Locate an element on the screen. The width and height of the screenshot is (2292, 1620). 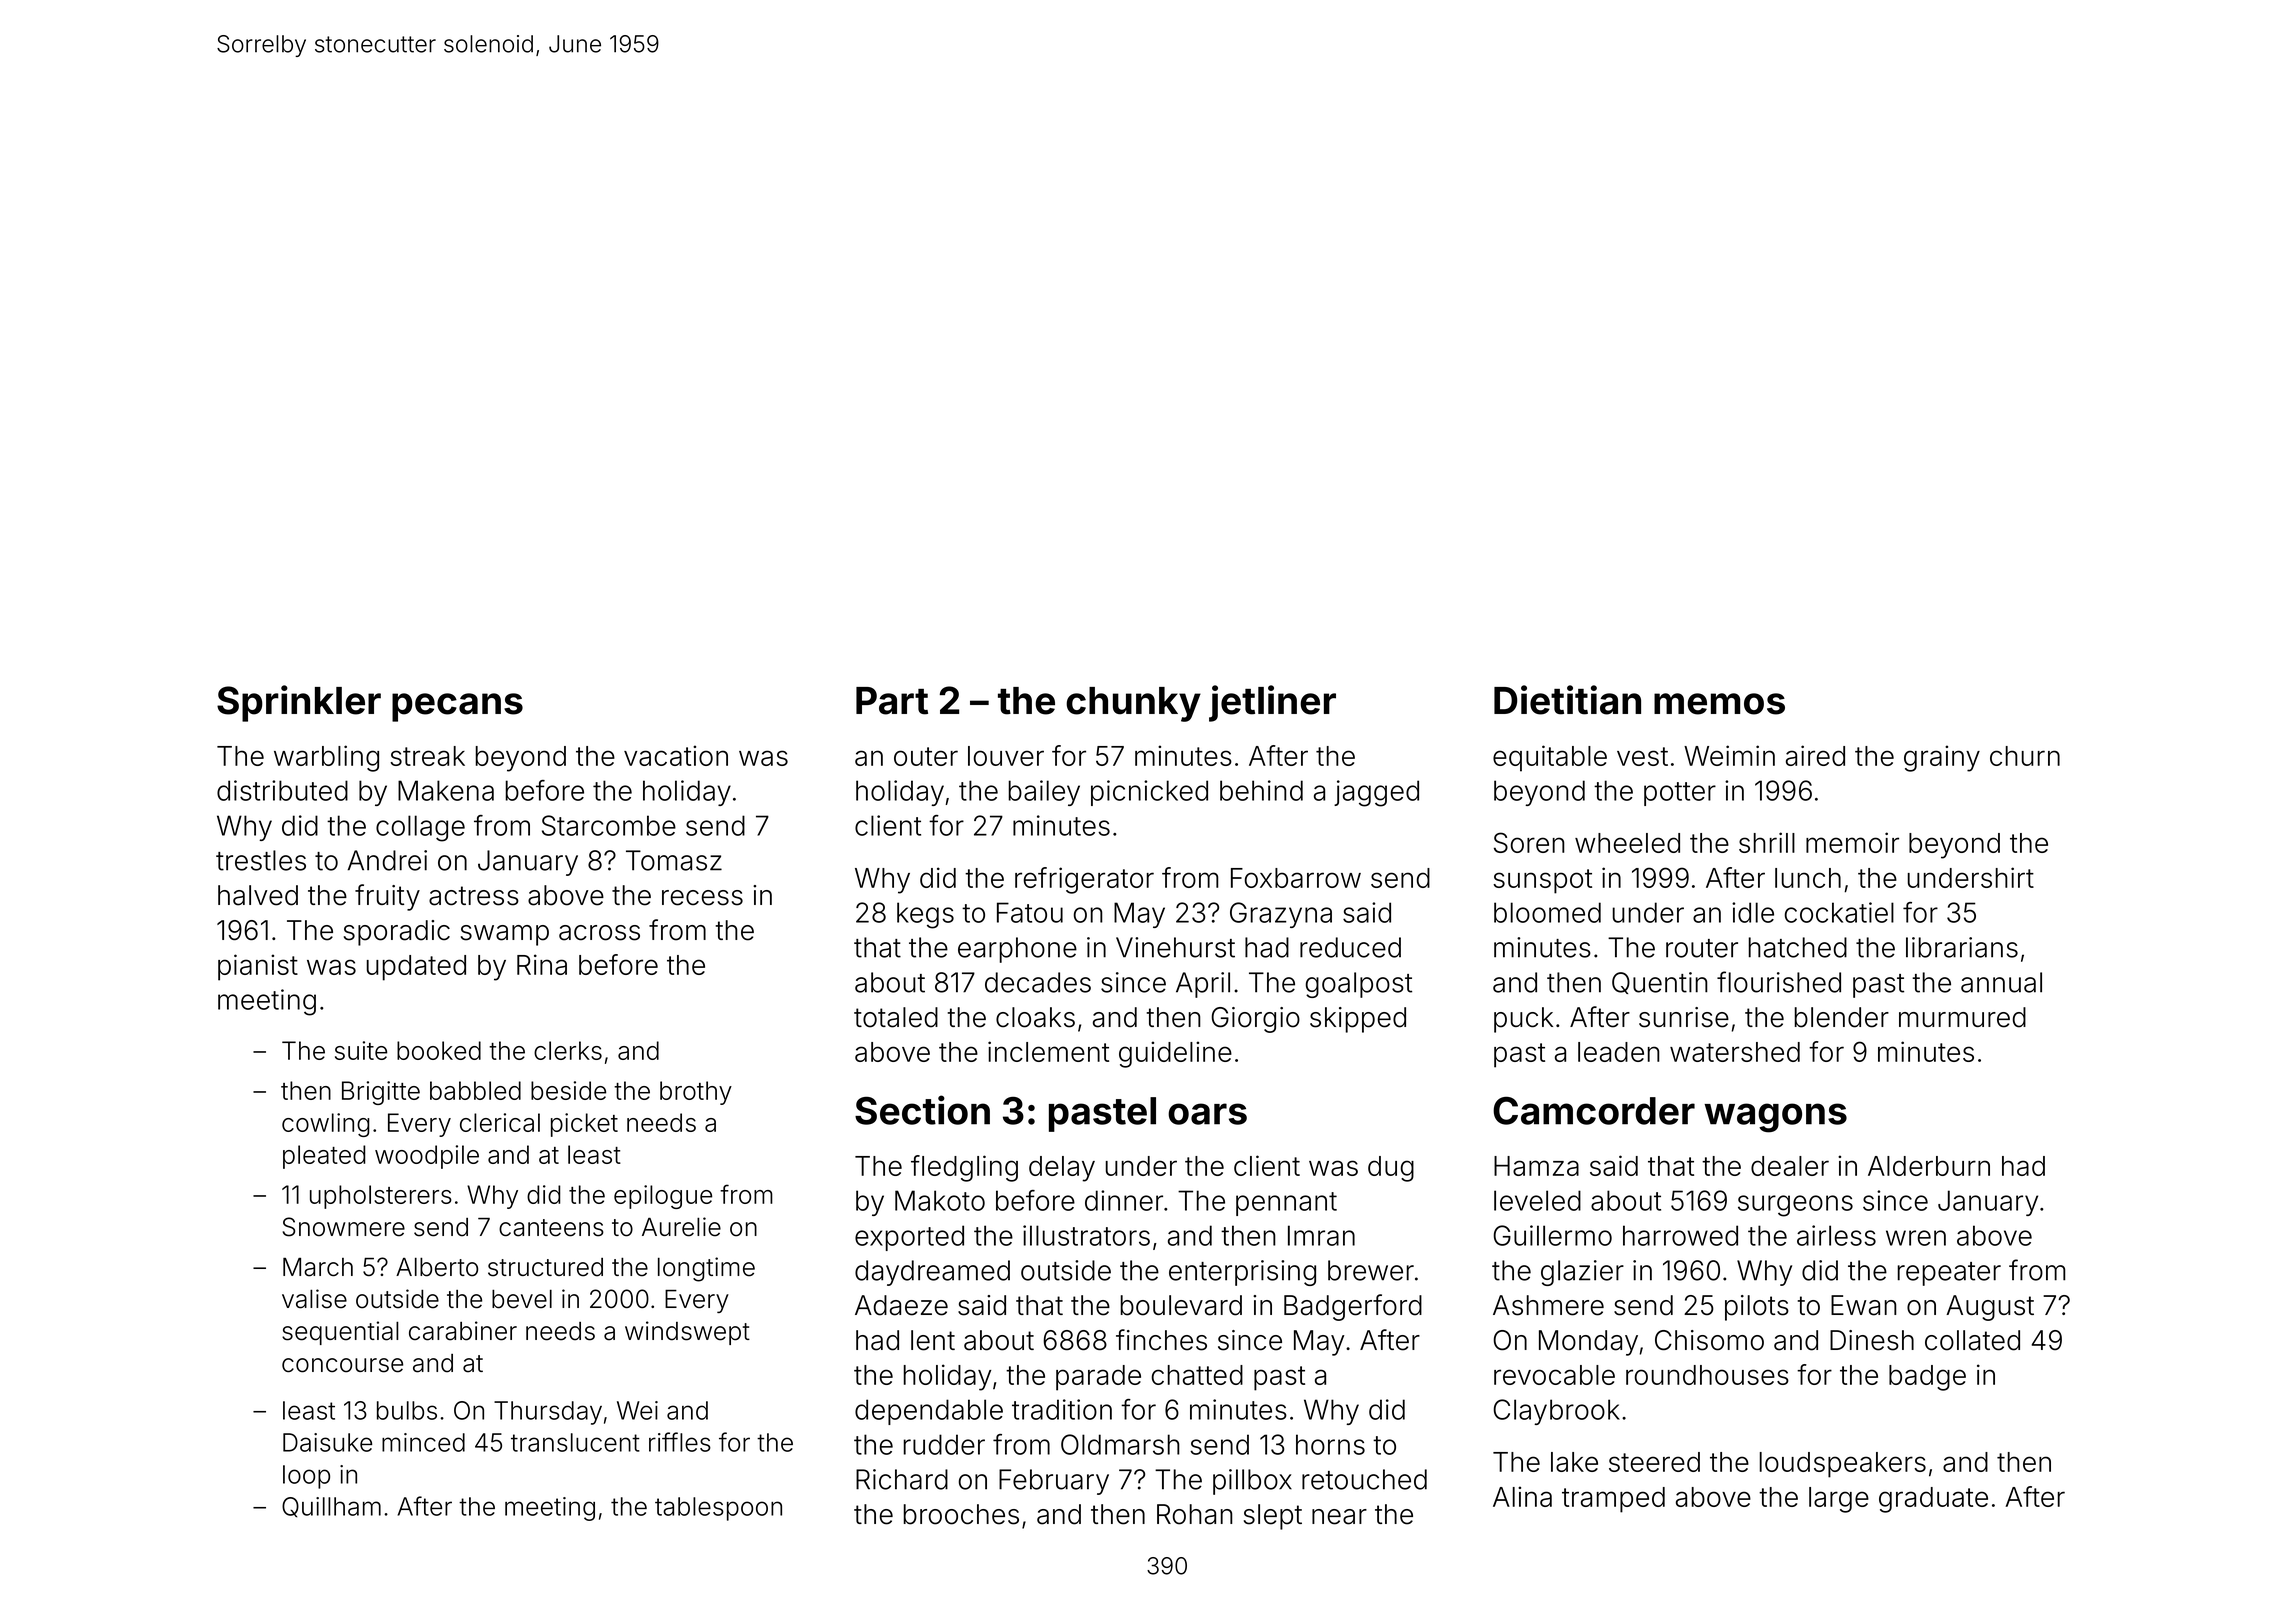
vacation is located at coordinates (676, 755).
